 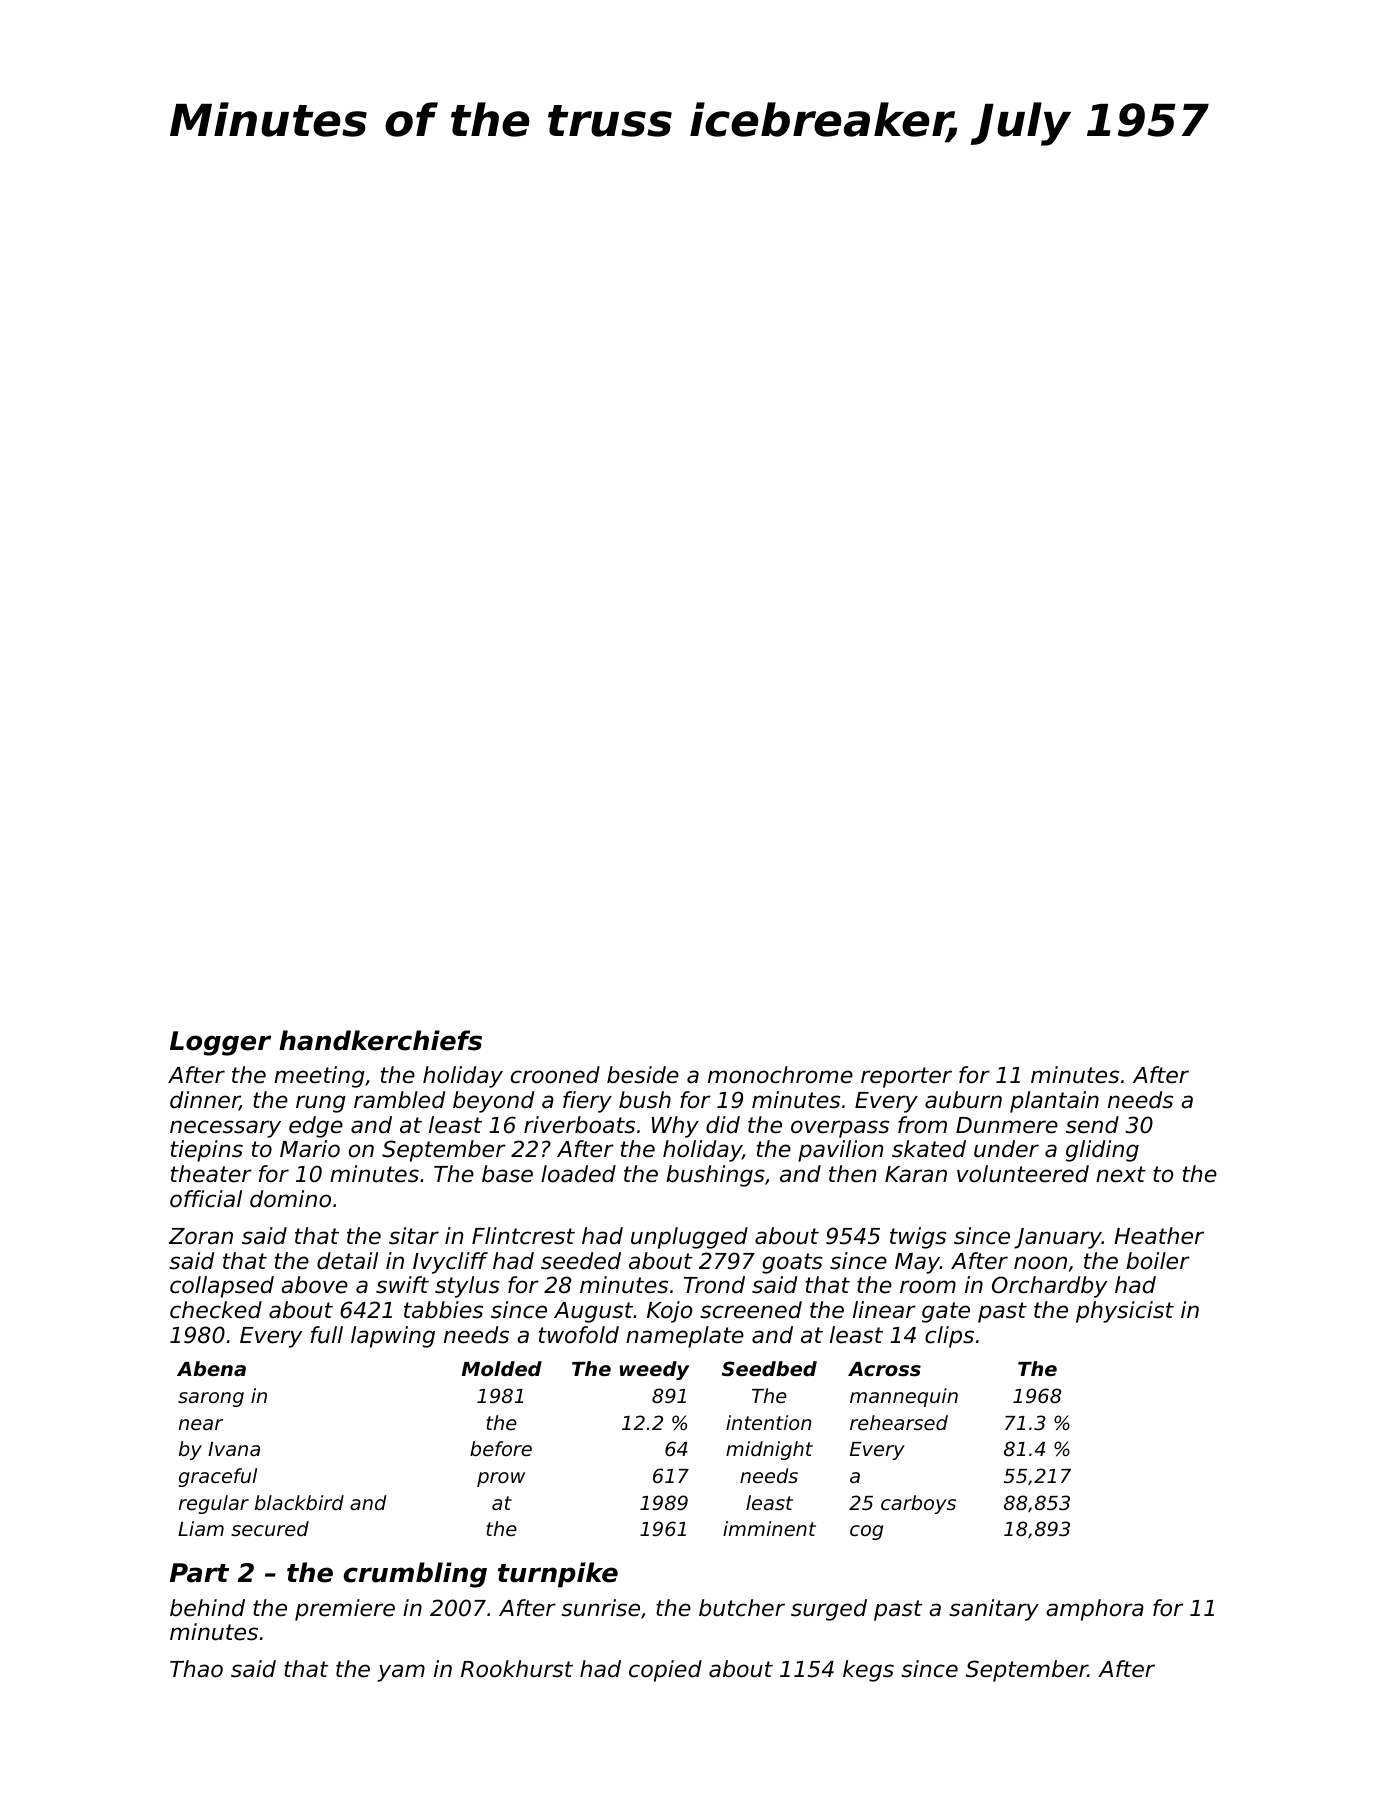 What do you see at coordinates (780, 1075) in the screenshot?
I see `monochrome` at bounding box center [780, 1075].
